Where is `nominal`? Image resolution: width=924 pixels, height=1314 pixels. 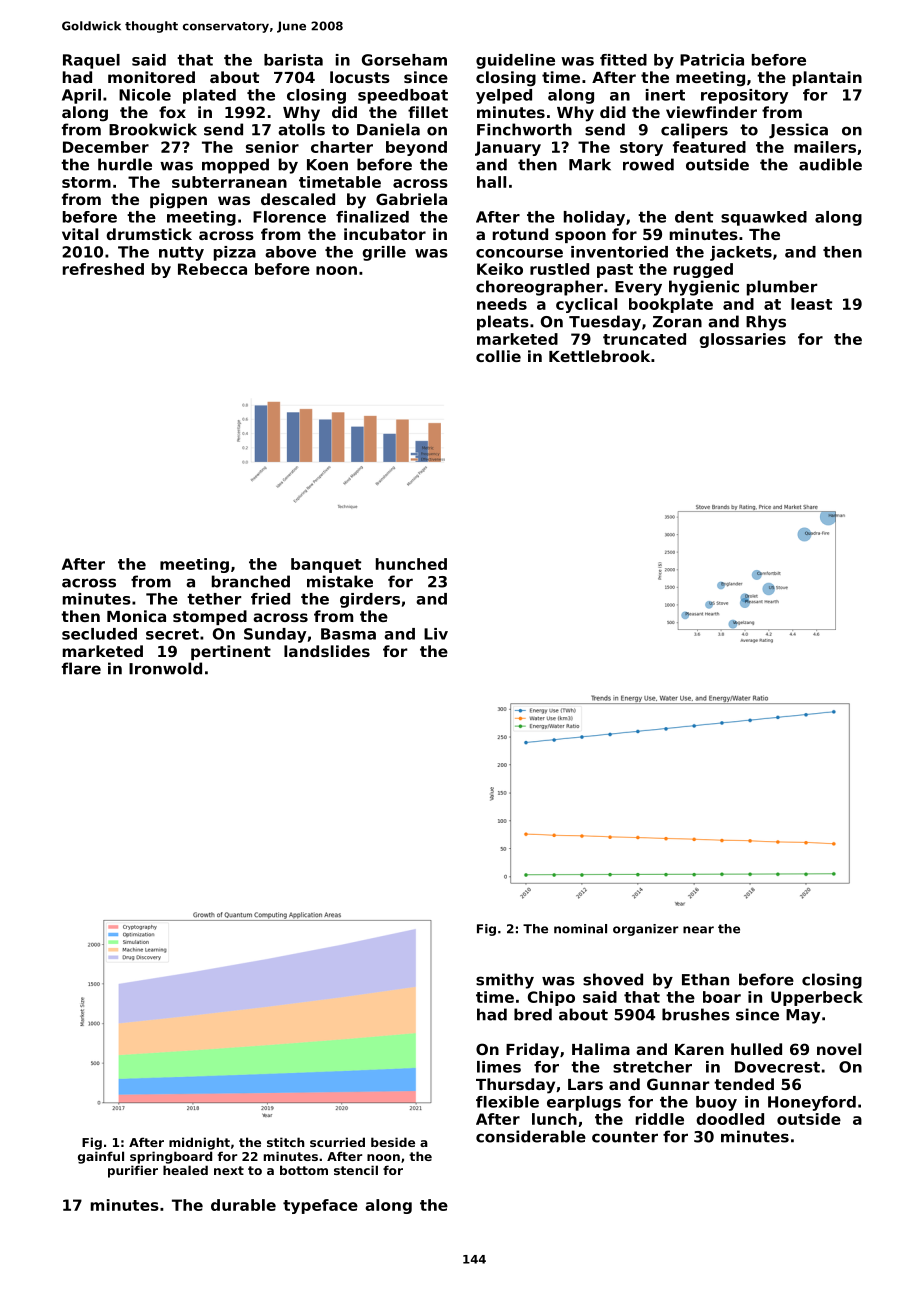 nominal is located at coordinates (580, 929).
